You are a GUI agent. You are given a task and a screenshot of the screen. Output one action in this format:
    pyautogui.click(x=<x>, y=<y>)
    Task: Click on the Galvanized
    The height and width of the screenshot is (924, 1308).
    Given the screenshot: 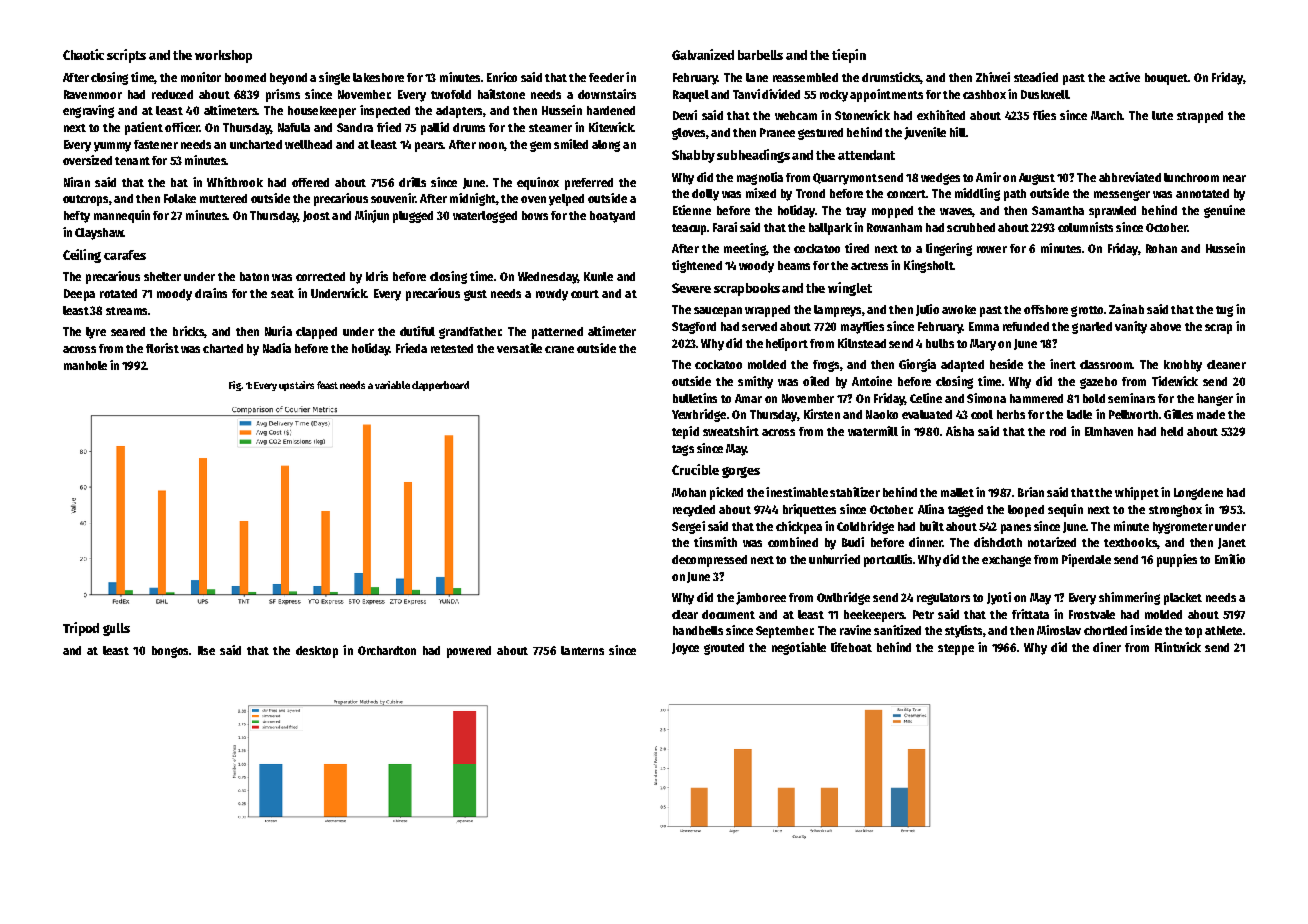 What is the action you would take?
    pyautogui.click(x=703, y=54)
